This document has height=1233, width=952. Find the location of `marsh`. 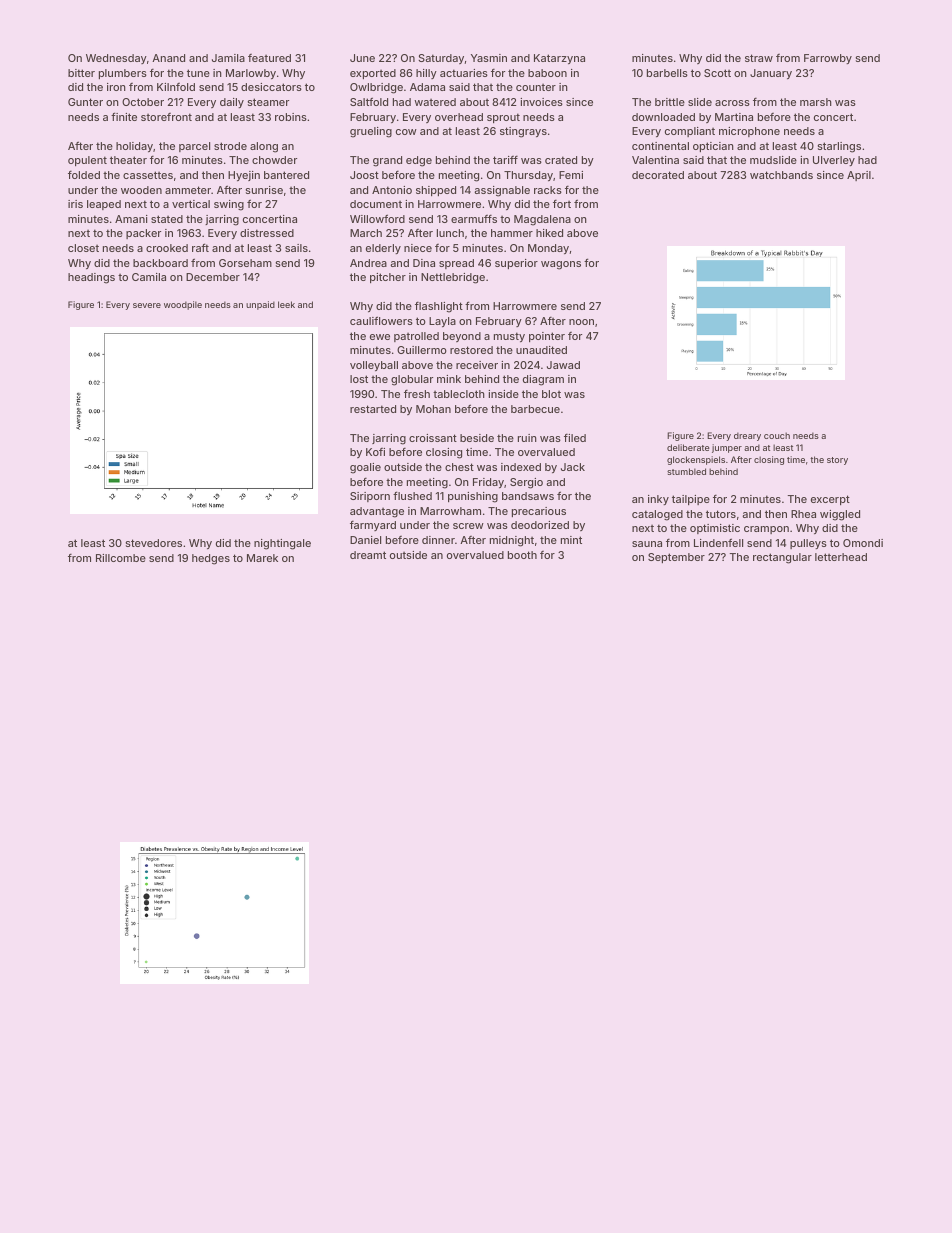

marsh is located at coordinates (816, 102).
